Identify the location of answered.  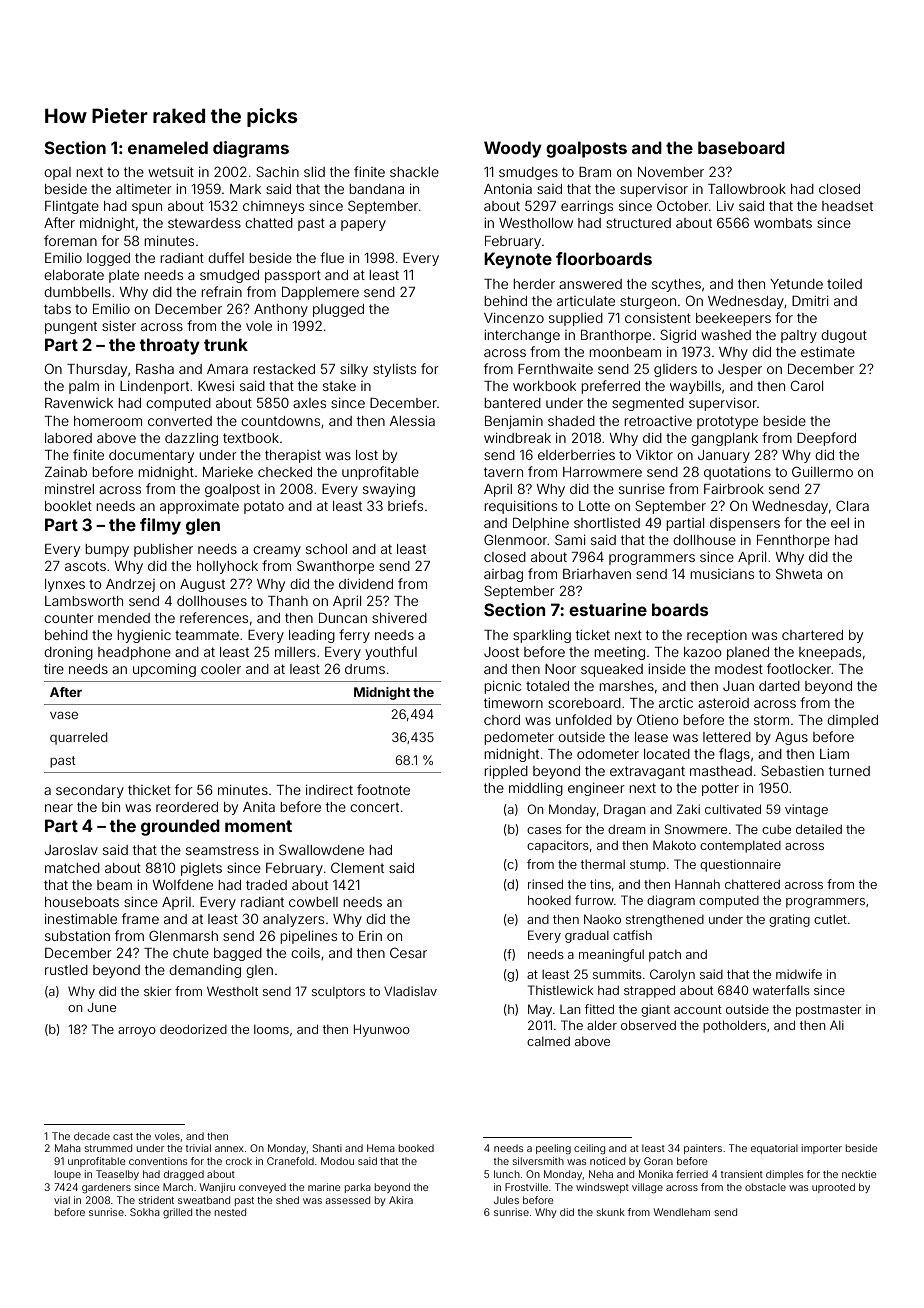
(590, 284).
